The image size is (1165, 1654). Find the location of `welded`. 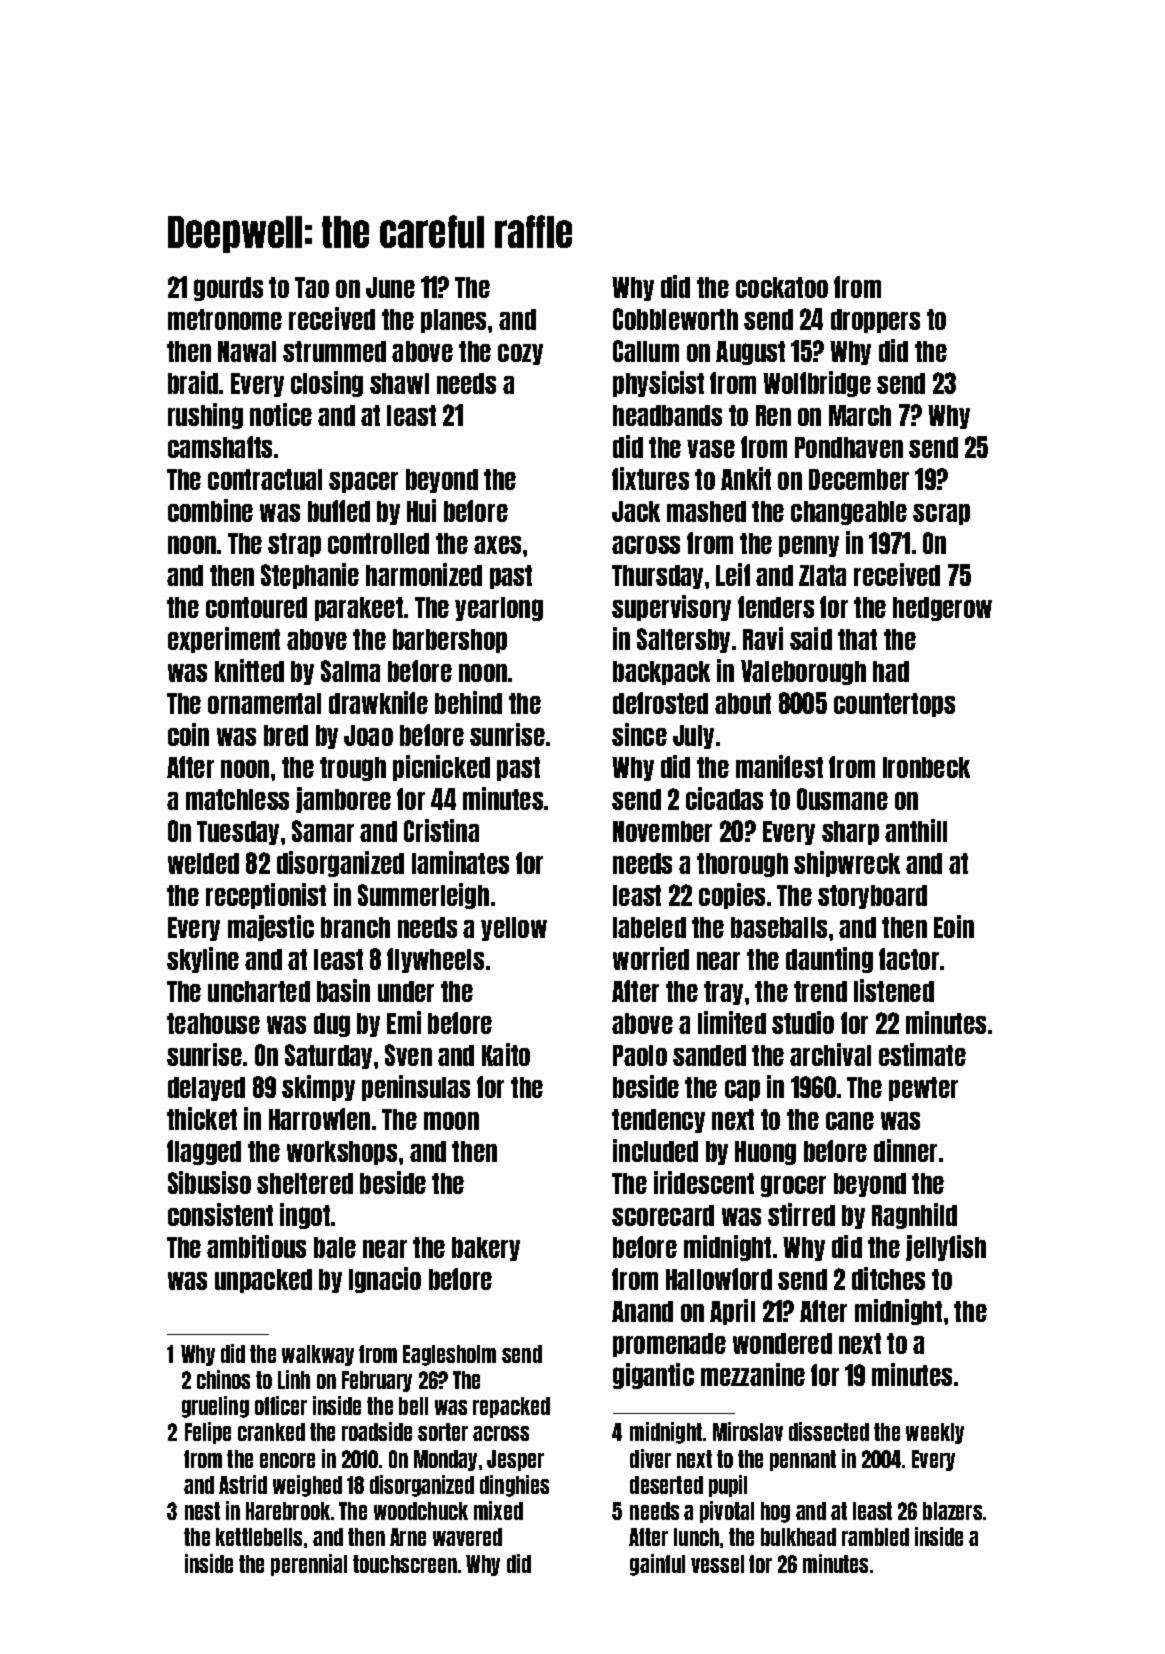

welded is located at coordinates (203, 863).
